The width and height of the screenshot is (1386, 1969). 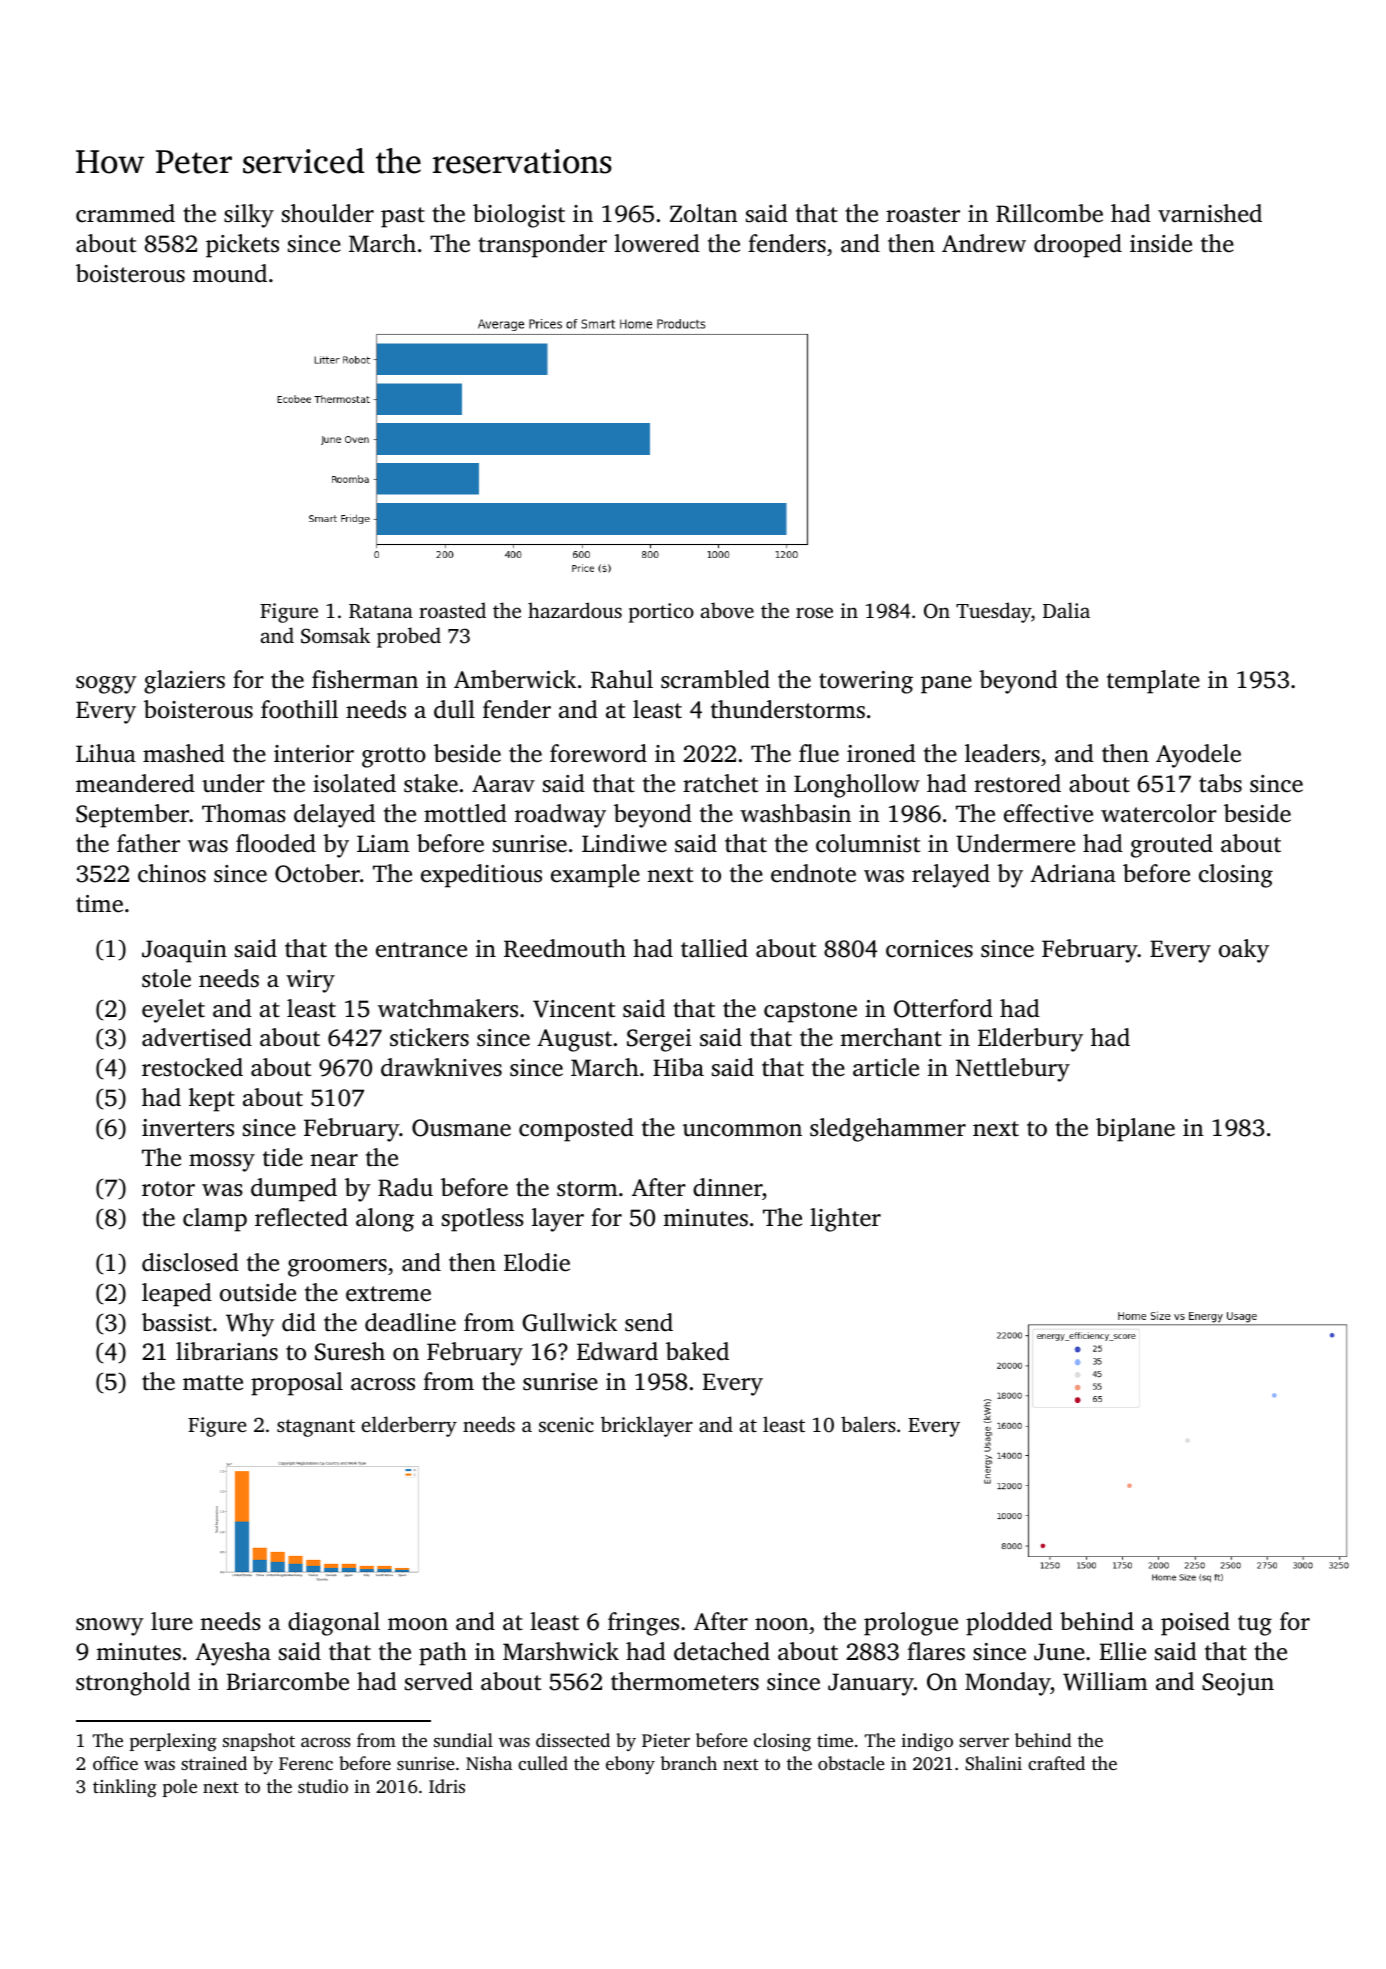 I want to click on noon, so click(x=782, y=1624).
